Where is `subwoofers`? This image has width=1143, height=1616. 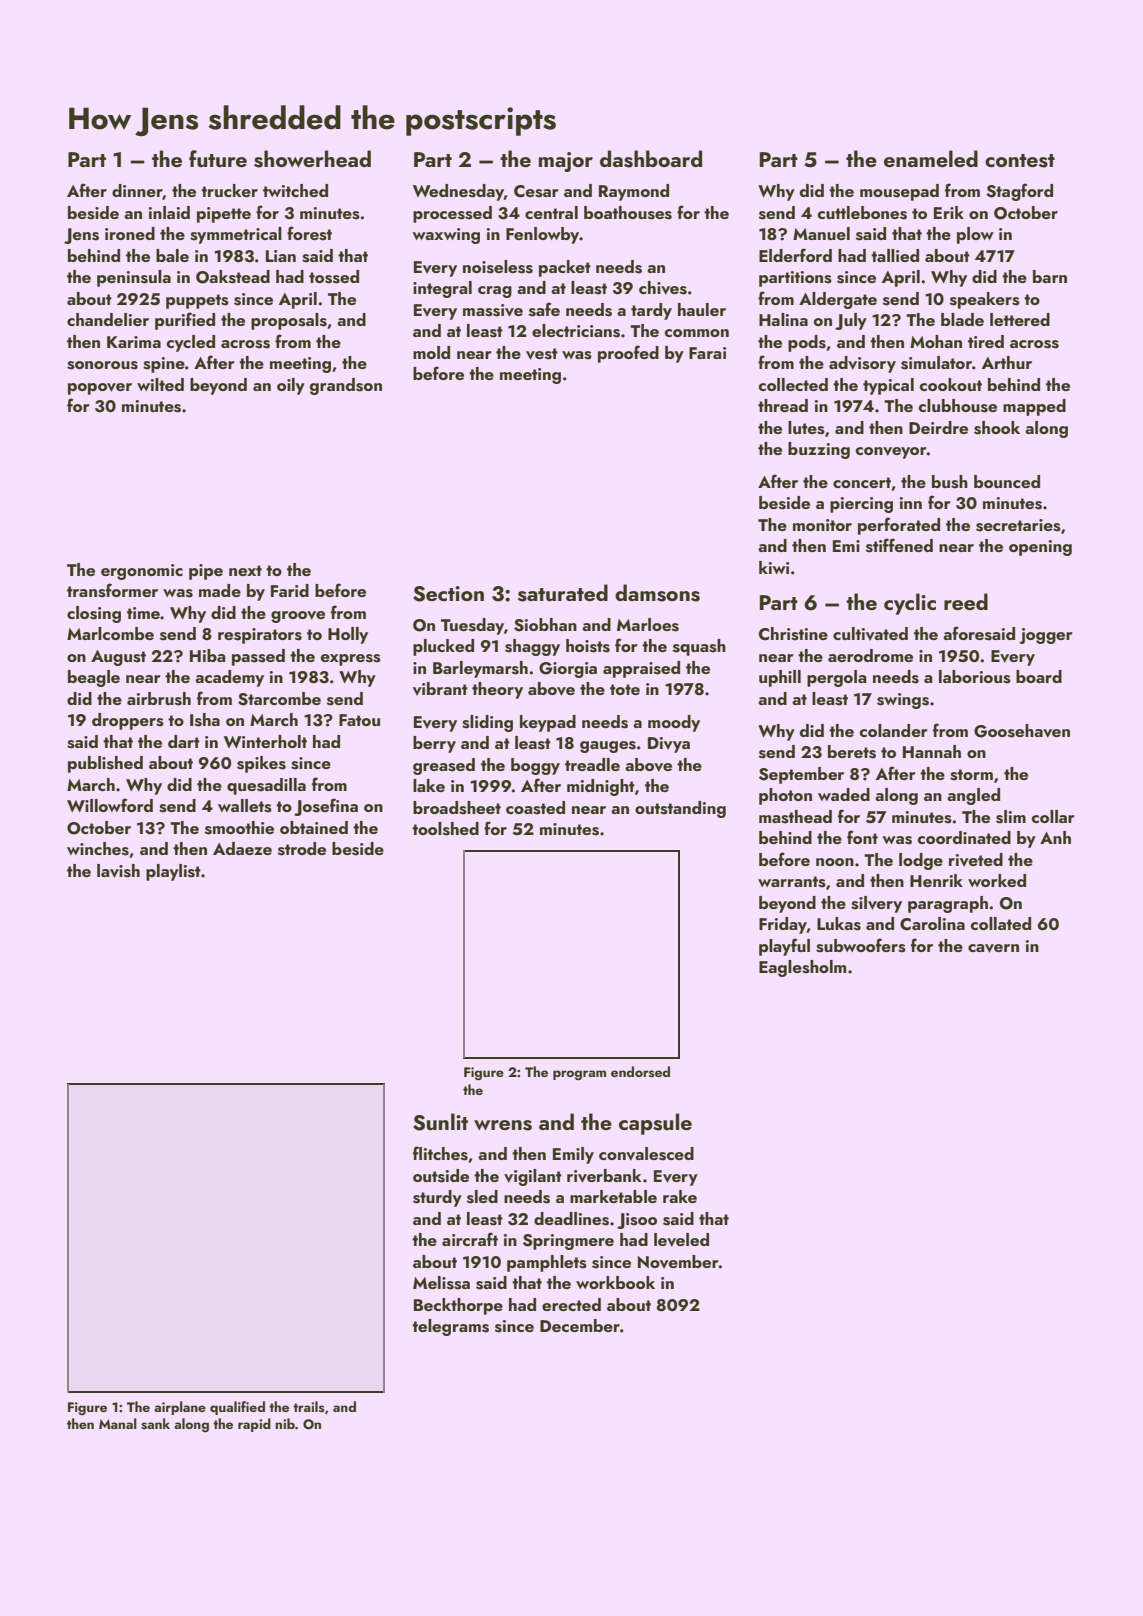
subwoofers is located at coordinates (861, 945).
